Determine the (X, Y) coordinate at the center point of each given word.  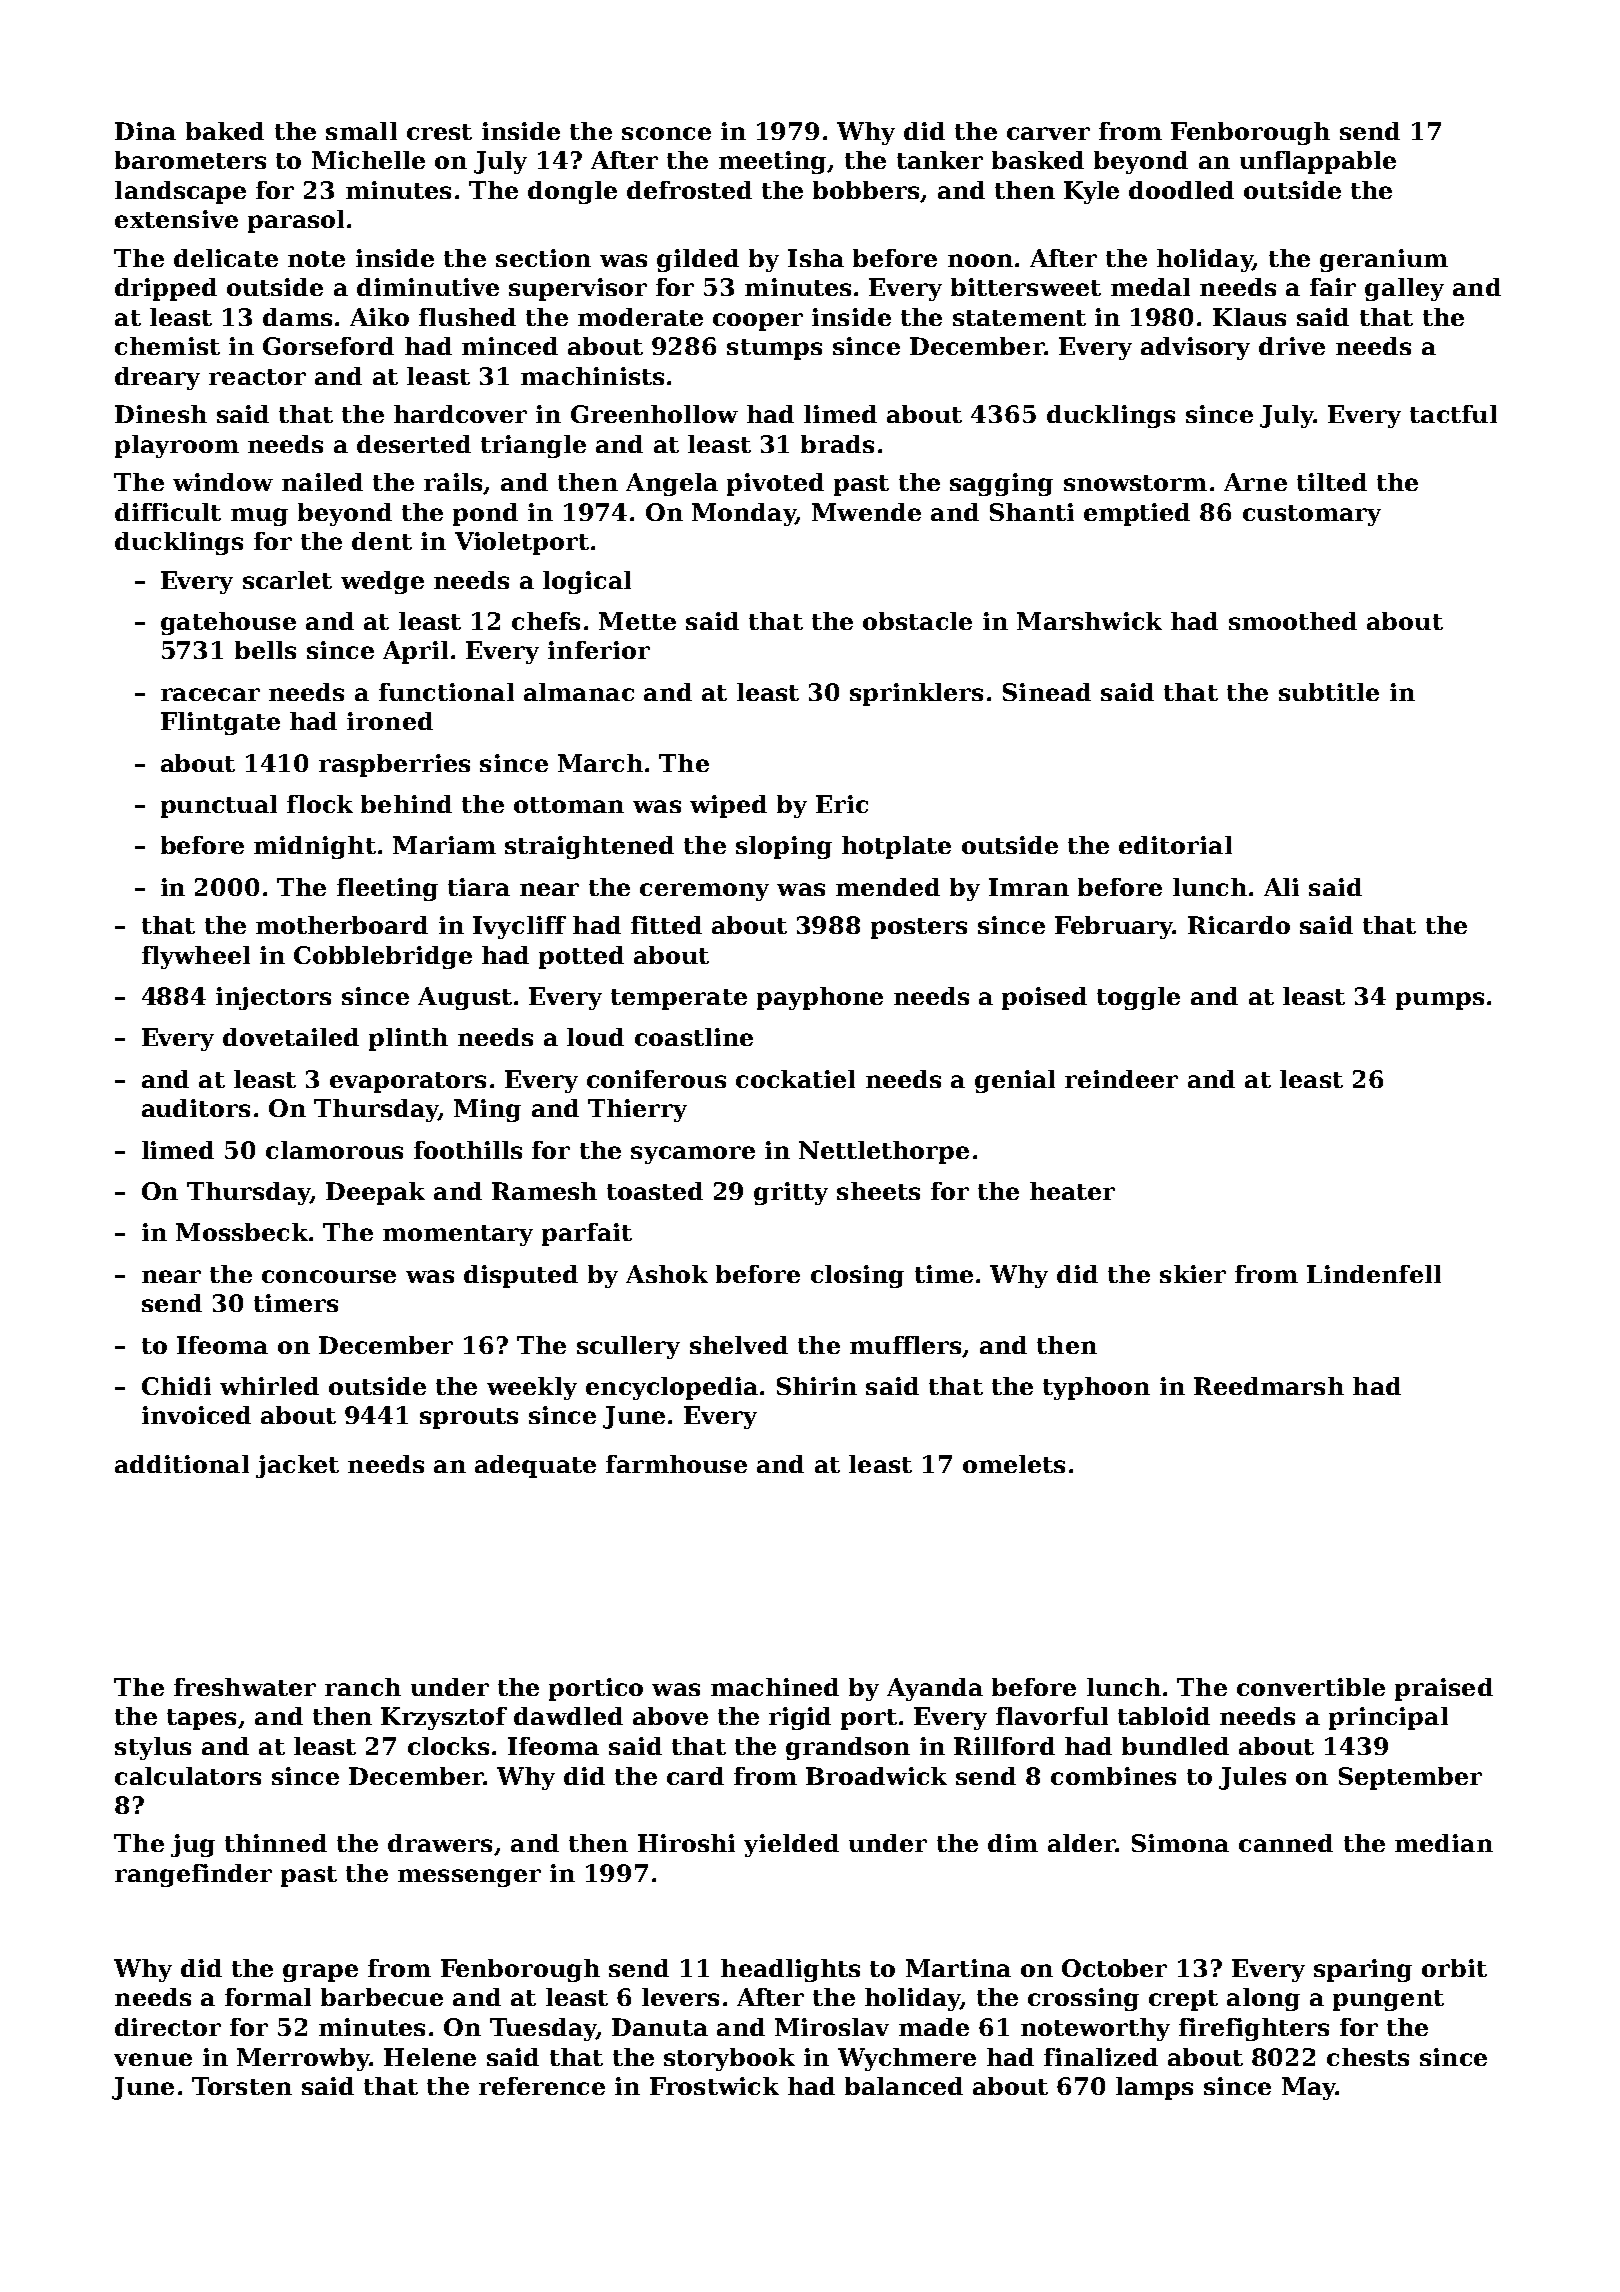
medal (1150, 287)
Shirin (817, 1386)
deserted (414, 444)
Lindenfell (1374, 1274)
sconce (666, 133)
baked (225, 131)
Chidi (176, 1386)
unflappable (1318, 162)
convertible (1311, 1687)
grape (320, 1973)
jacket (297, 1466)
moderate (640, 317)
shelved (739, 1345)
